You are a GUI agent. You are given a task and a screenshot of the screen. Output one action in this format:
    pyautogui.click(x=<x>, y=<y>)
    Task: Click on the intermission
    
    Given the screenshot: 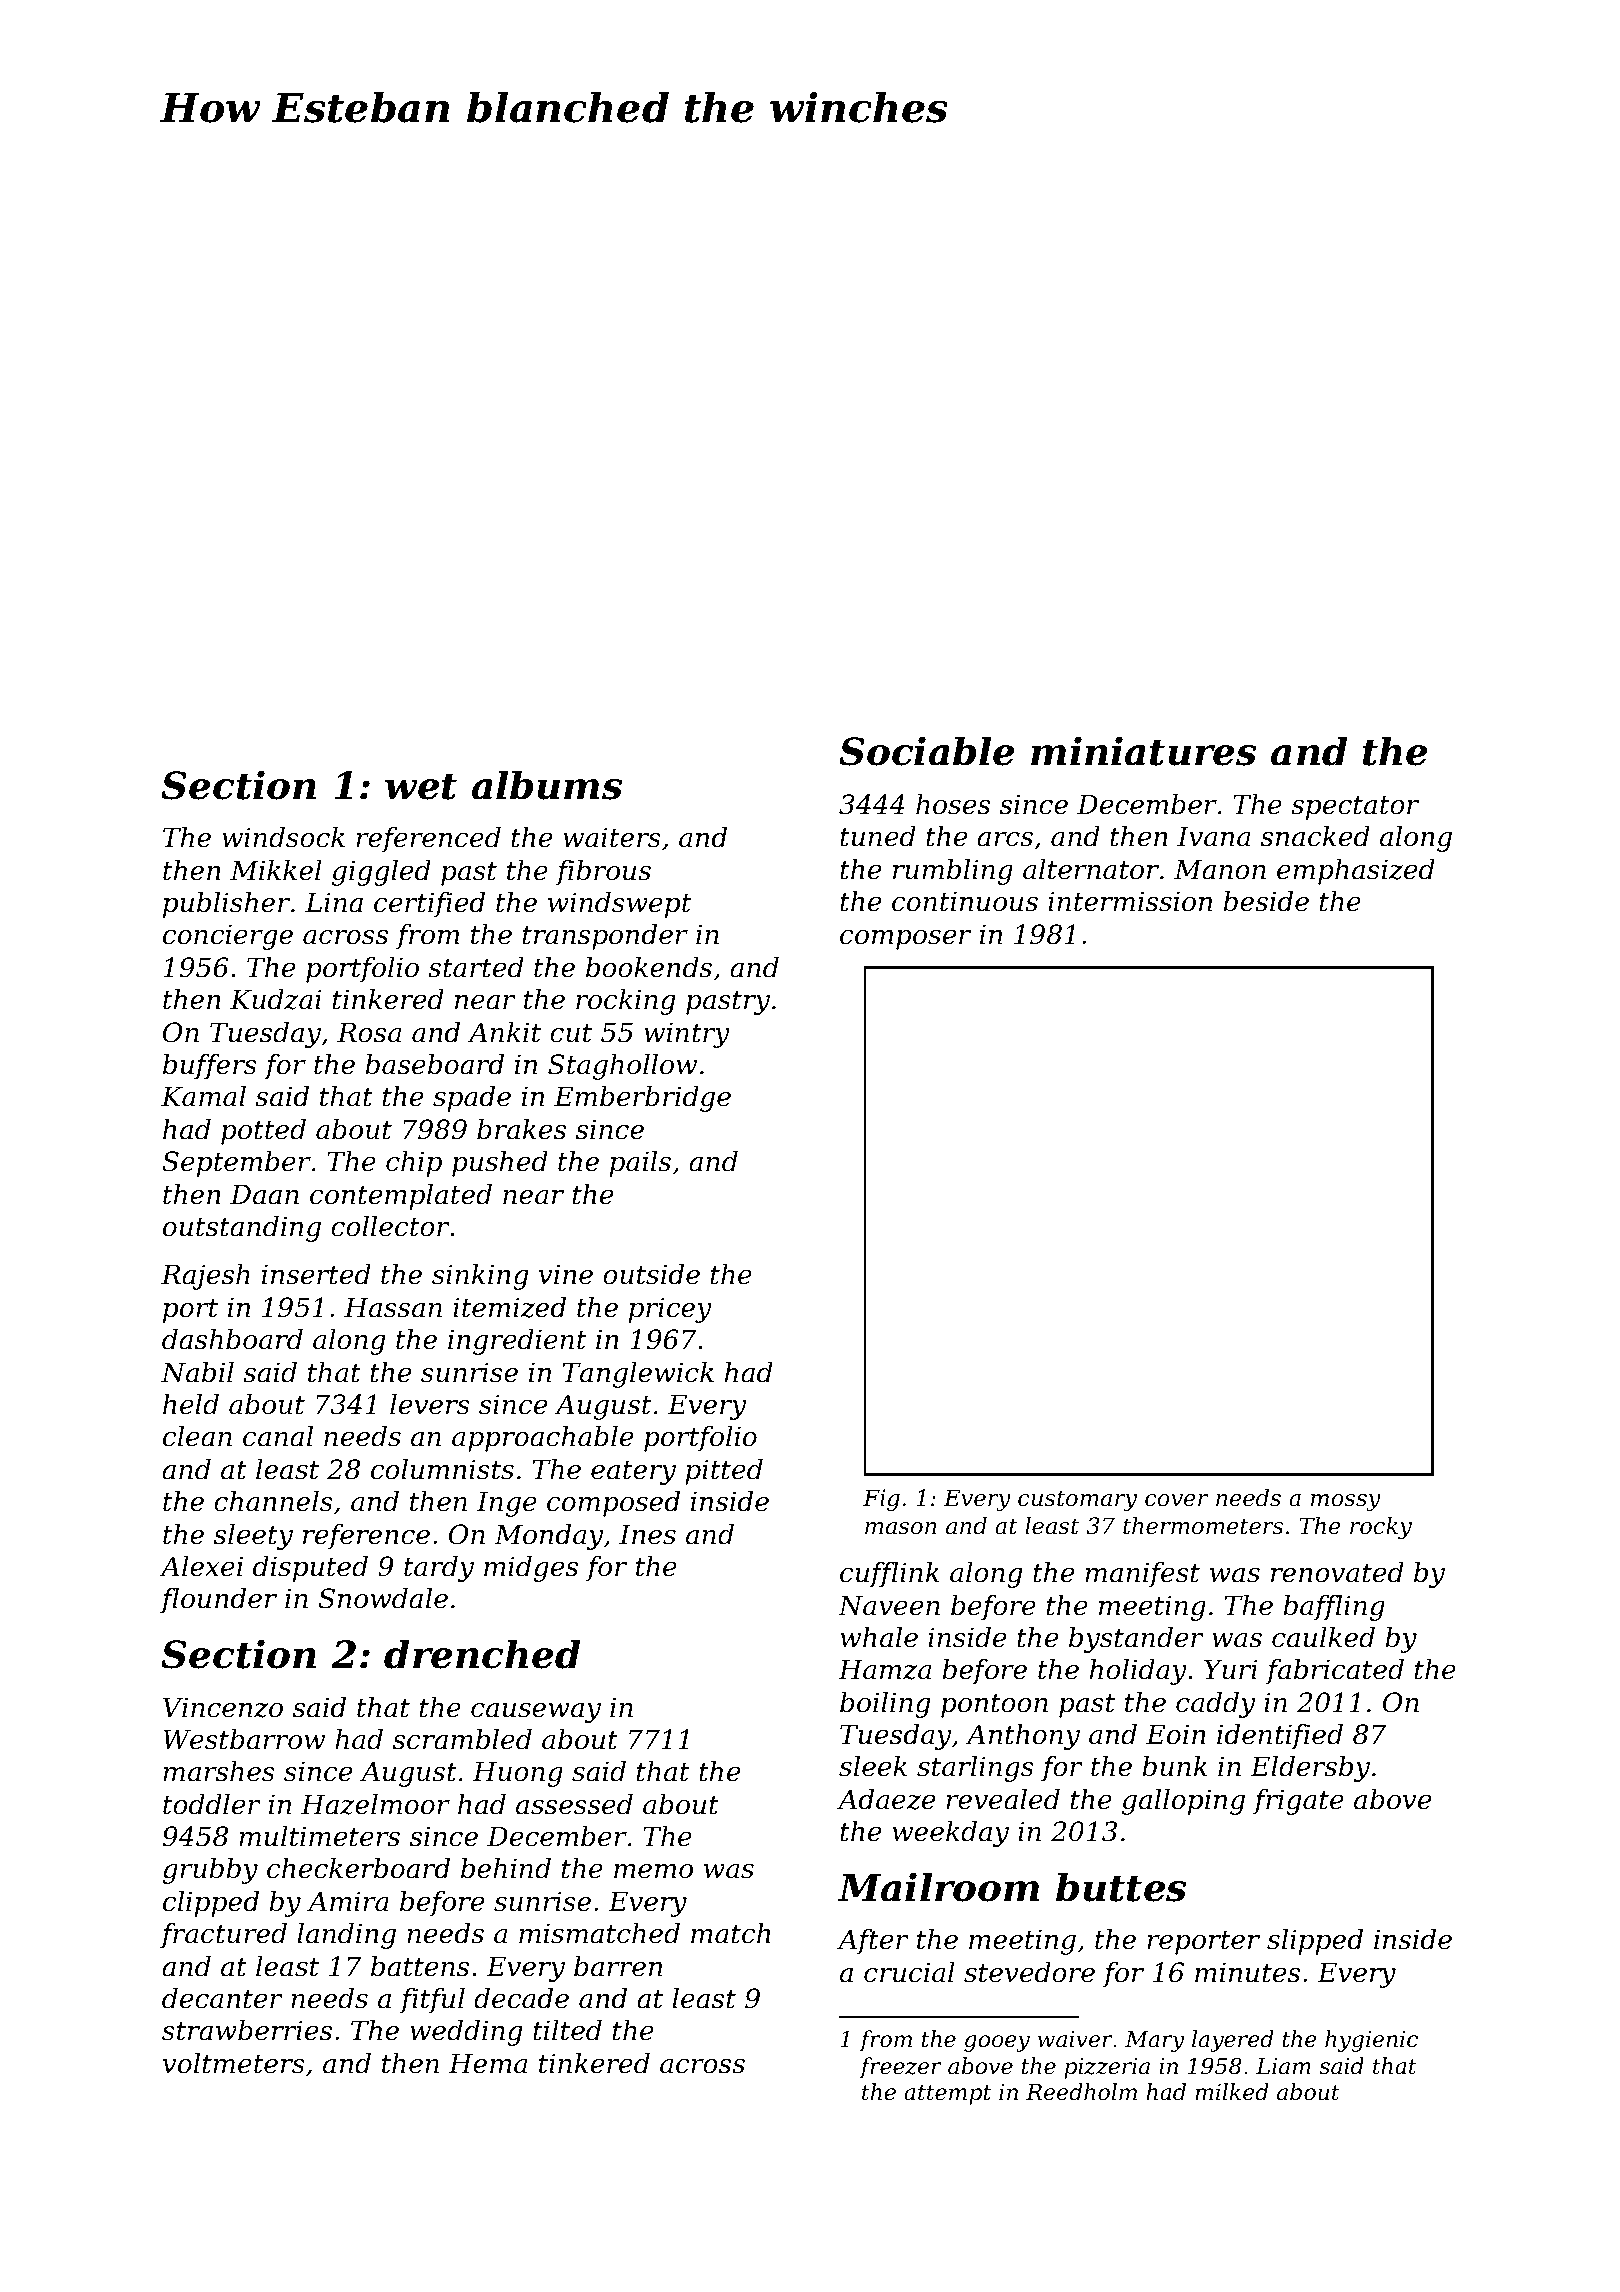 What is the action you would take?
    pyautogui.click(x=1130, y=901)
